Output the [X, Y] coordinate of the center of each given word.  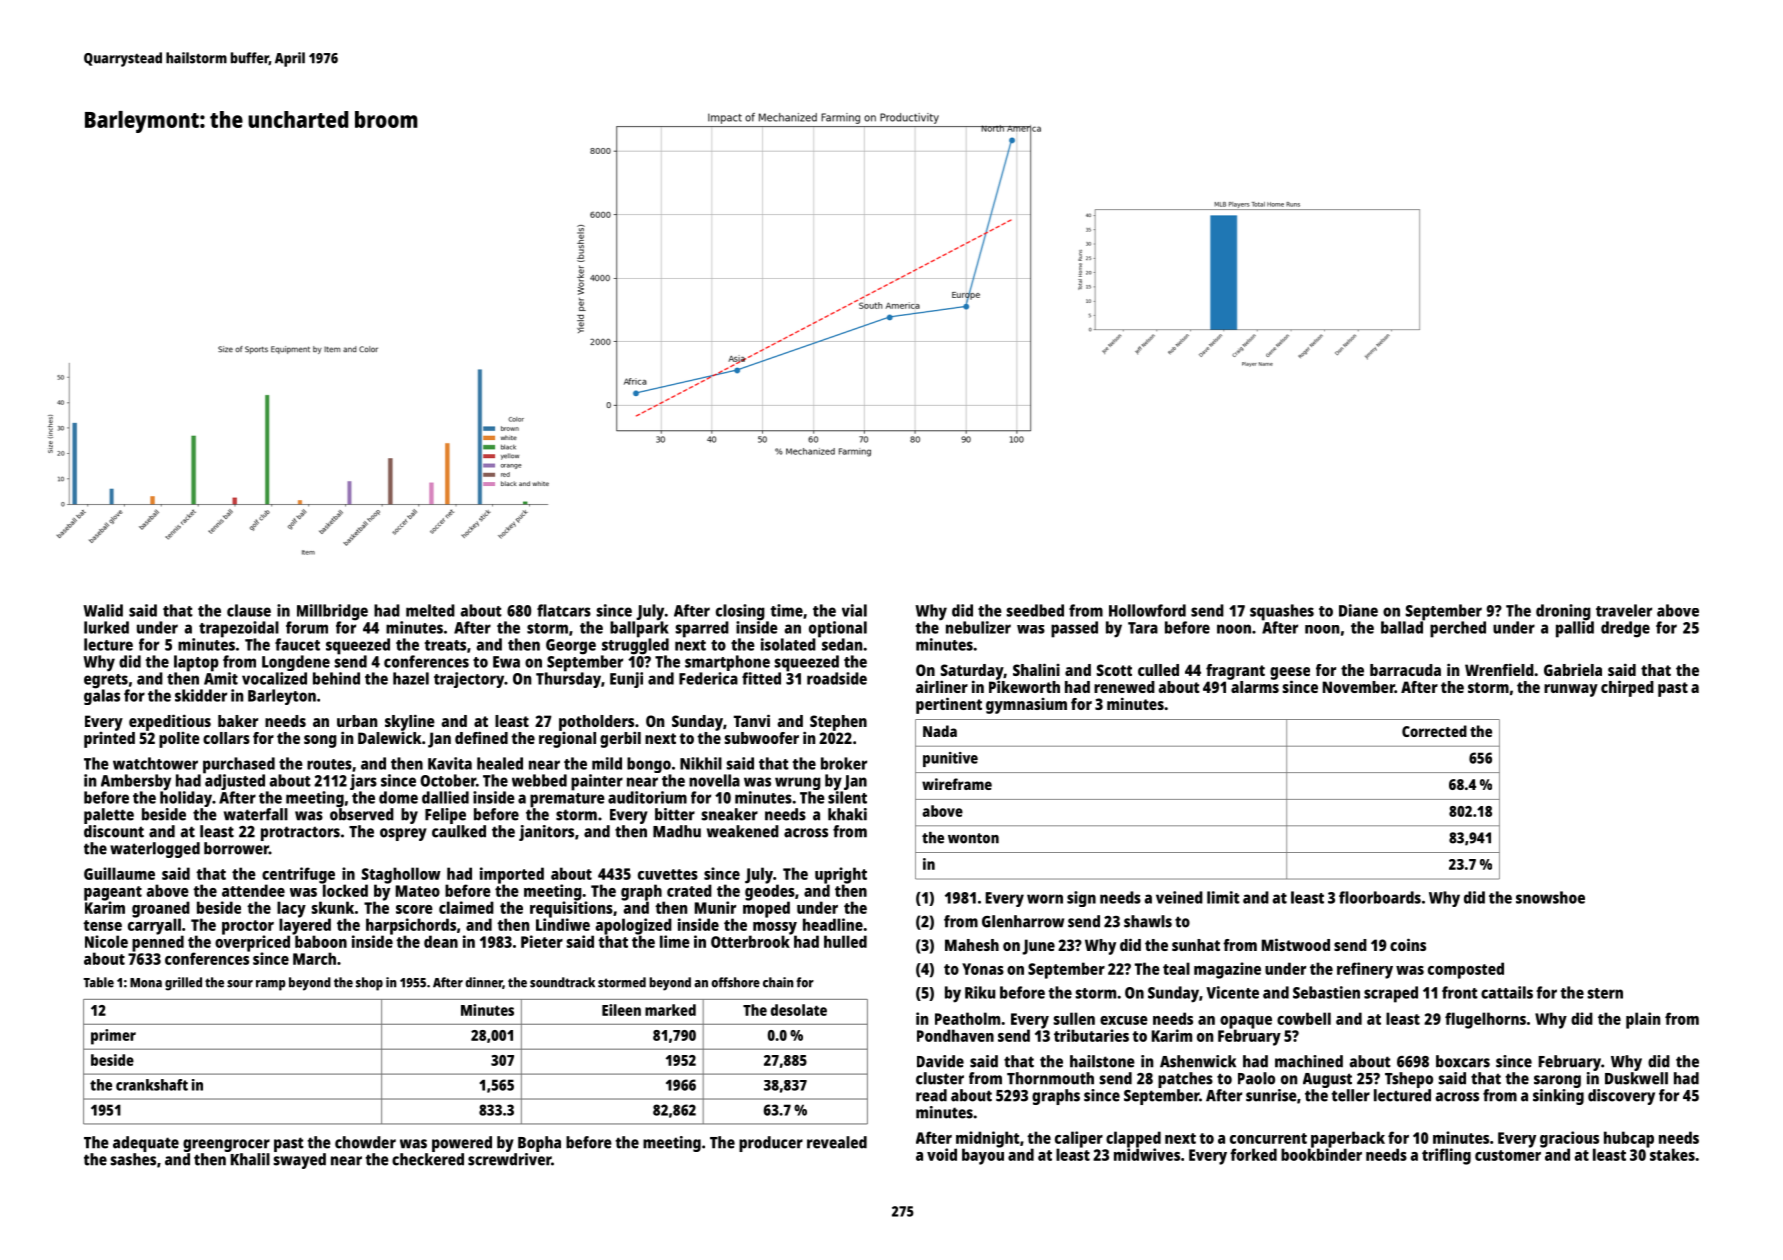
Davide [940, 1061]
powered [462, 1144]
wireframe [957, 784]
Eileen [621, 1010]
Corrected [1434, 731]
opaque [1246, 1022]
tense [102, 925]
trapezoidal [239, 629]
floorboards [1380, 897]
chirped [1627, 688]
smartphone [727, 663]
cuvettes [668, 874]
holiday [186, 799]
